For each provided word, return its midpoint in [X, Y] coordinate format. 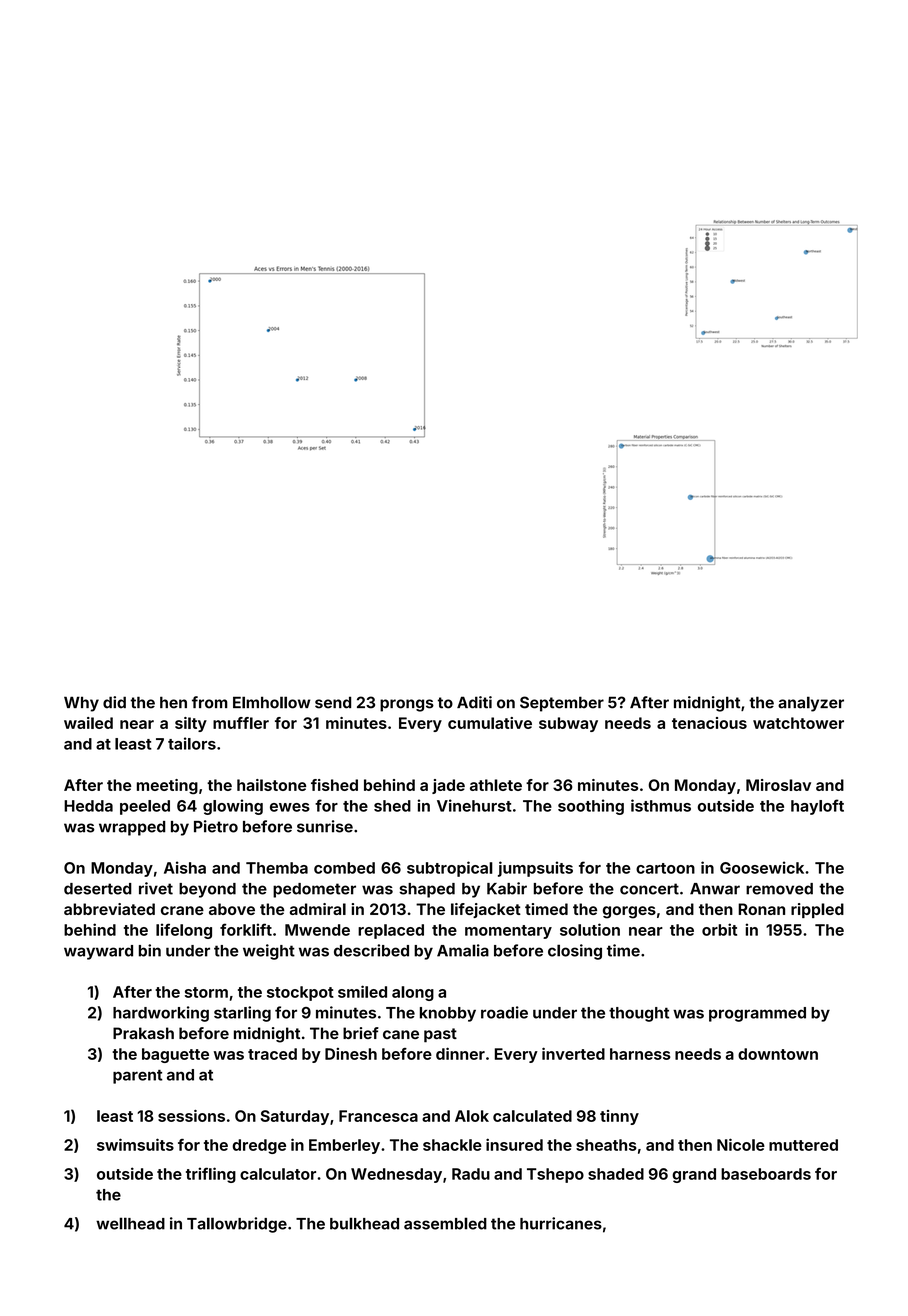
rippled [817, 910]
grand [694, 1175]
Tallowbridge [237, 1225]
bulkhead [364, 1223]
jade [448, 786]
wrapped [132, 828]
